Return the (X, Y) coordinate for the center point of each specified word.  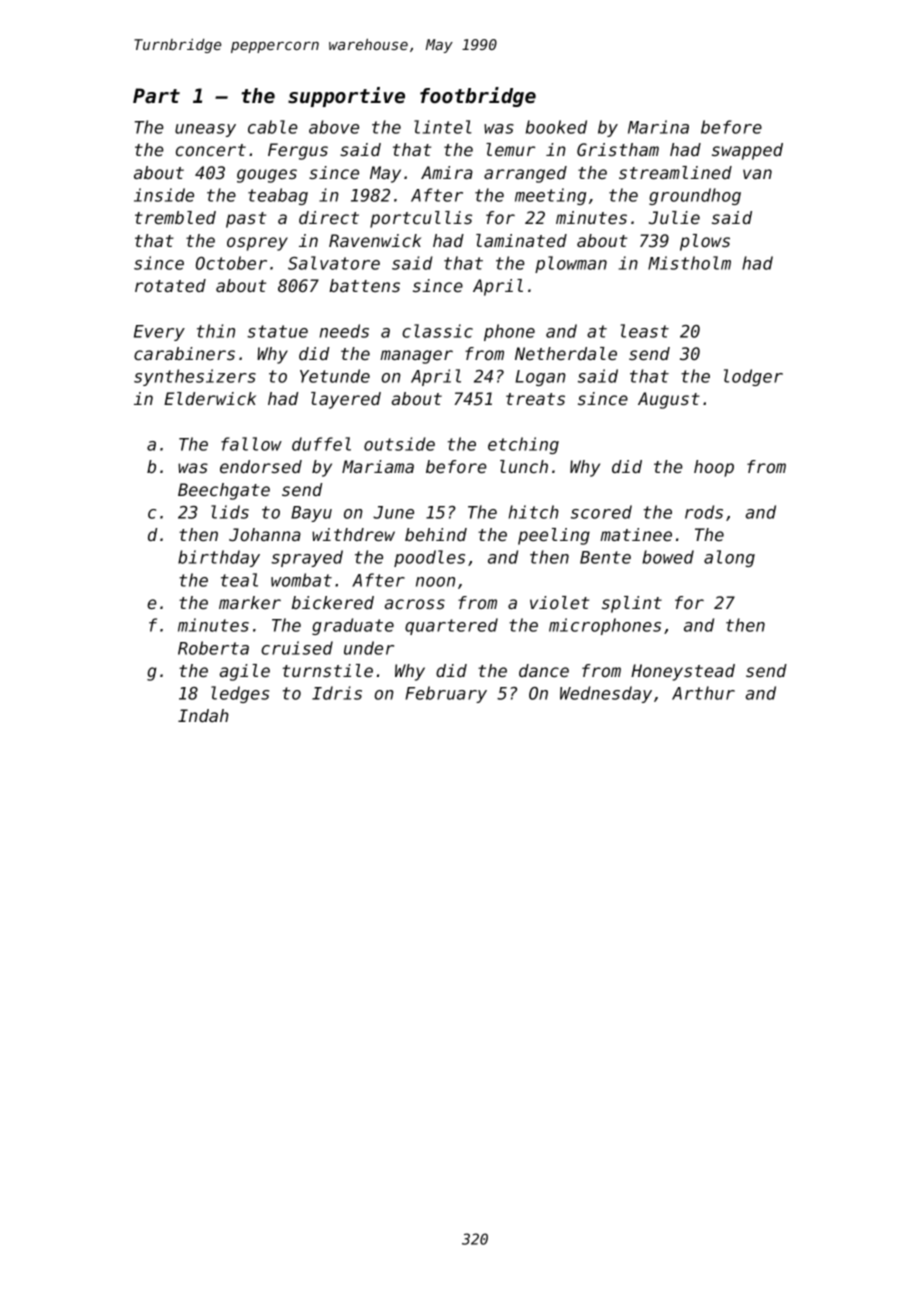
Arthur (703, 693)
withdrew (353, 534)
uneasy (205, 130)
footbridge (478, 97)
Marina (658, 127)
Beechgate (224, 491)
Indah (203, 715)
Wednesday (606, 694)
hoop (714, 468)
